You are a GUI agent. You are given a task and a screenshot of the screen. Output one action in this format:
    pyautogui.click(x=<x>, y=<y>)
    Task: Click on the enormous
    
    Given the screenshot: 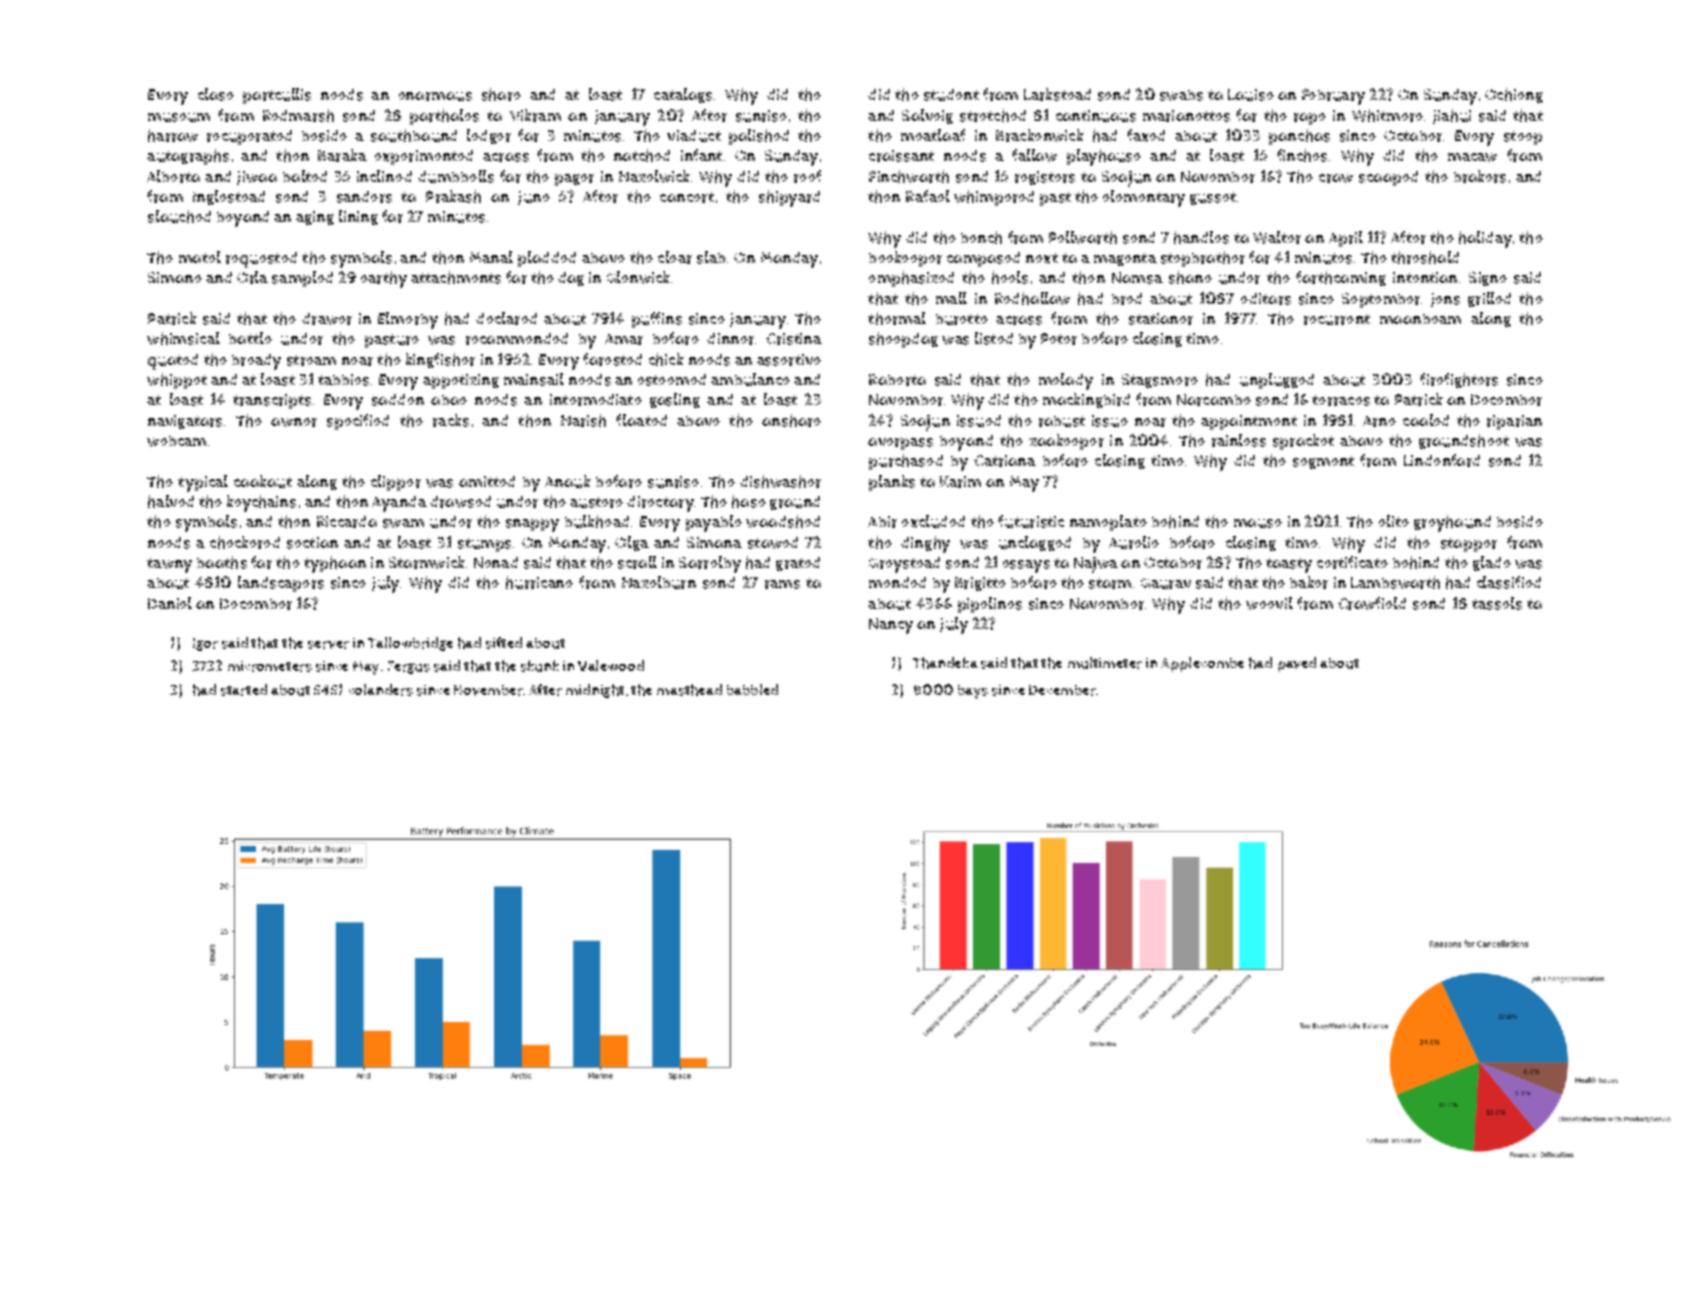 What is the action you would take?
    pyautogui.click(x=435, y=96)
